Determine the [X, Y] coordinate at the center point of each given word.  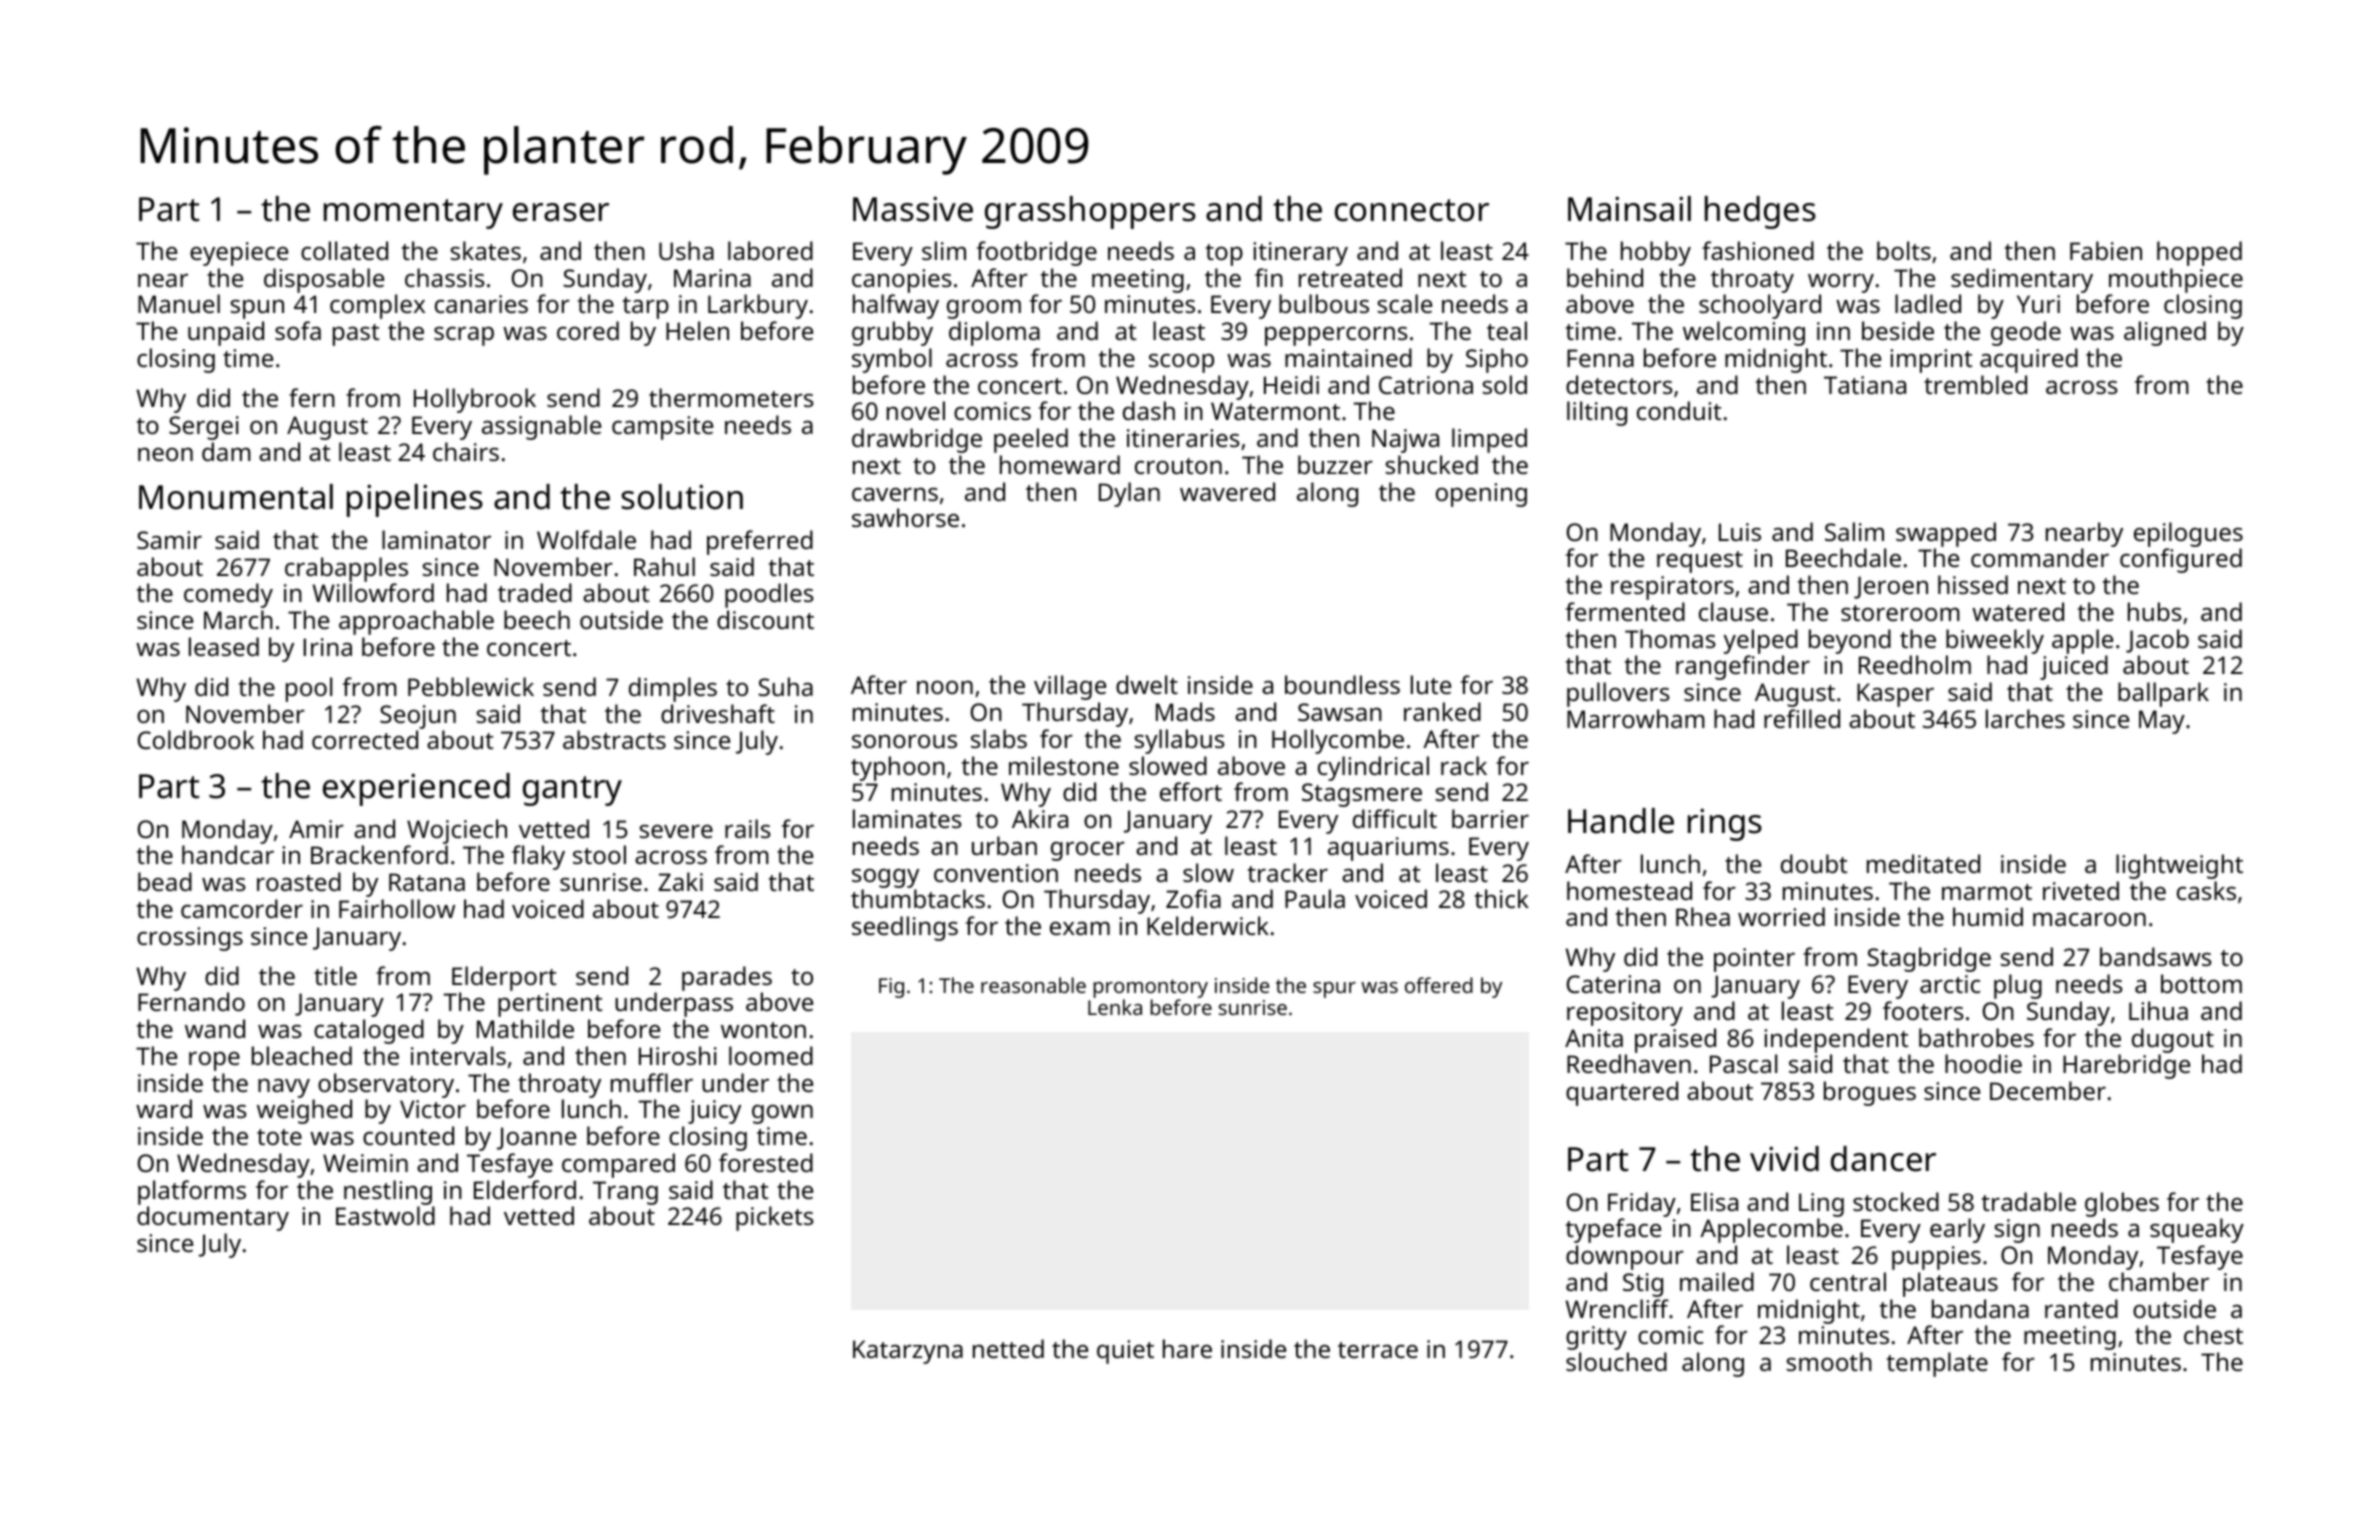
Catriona [1426, 385]
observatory [386, 1085]
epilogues [2188, 534]
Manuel [179, 303]
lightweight [2179, 866]
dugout [2173, 1040]
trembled [1975, 384]
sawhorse [905, 517]
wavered [1227, 491]
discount [765, 619]
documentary [213, 1218]
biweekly [1995, 641]
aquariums [1388, 849]
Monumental [236, 497]
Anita [1594, 1038]
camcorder [242, 908]
